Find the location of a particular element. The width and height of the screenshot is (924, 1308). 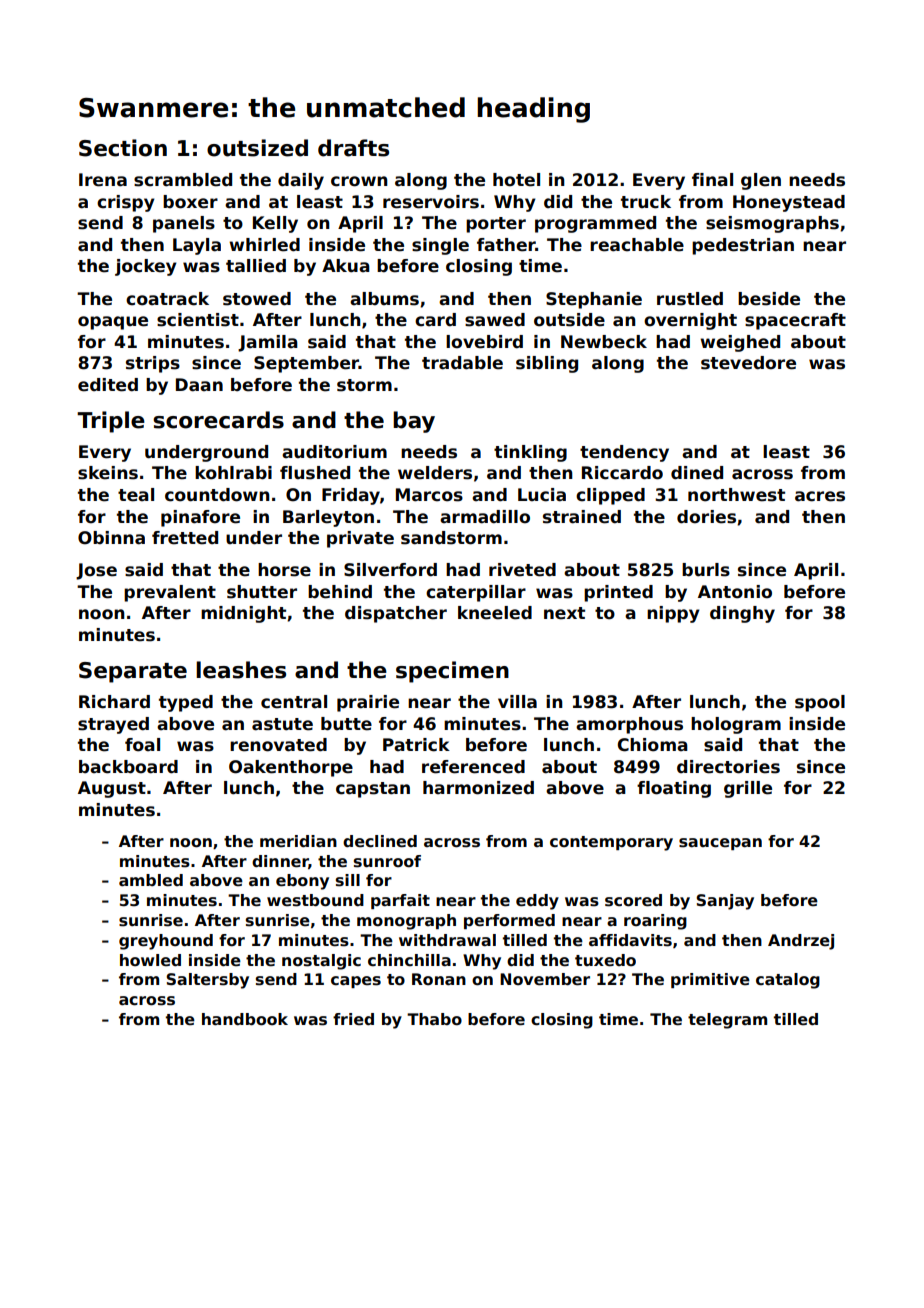

shutter is located at coordinates (262, 592).
